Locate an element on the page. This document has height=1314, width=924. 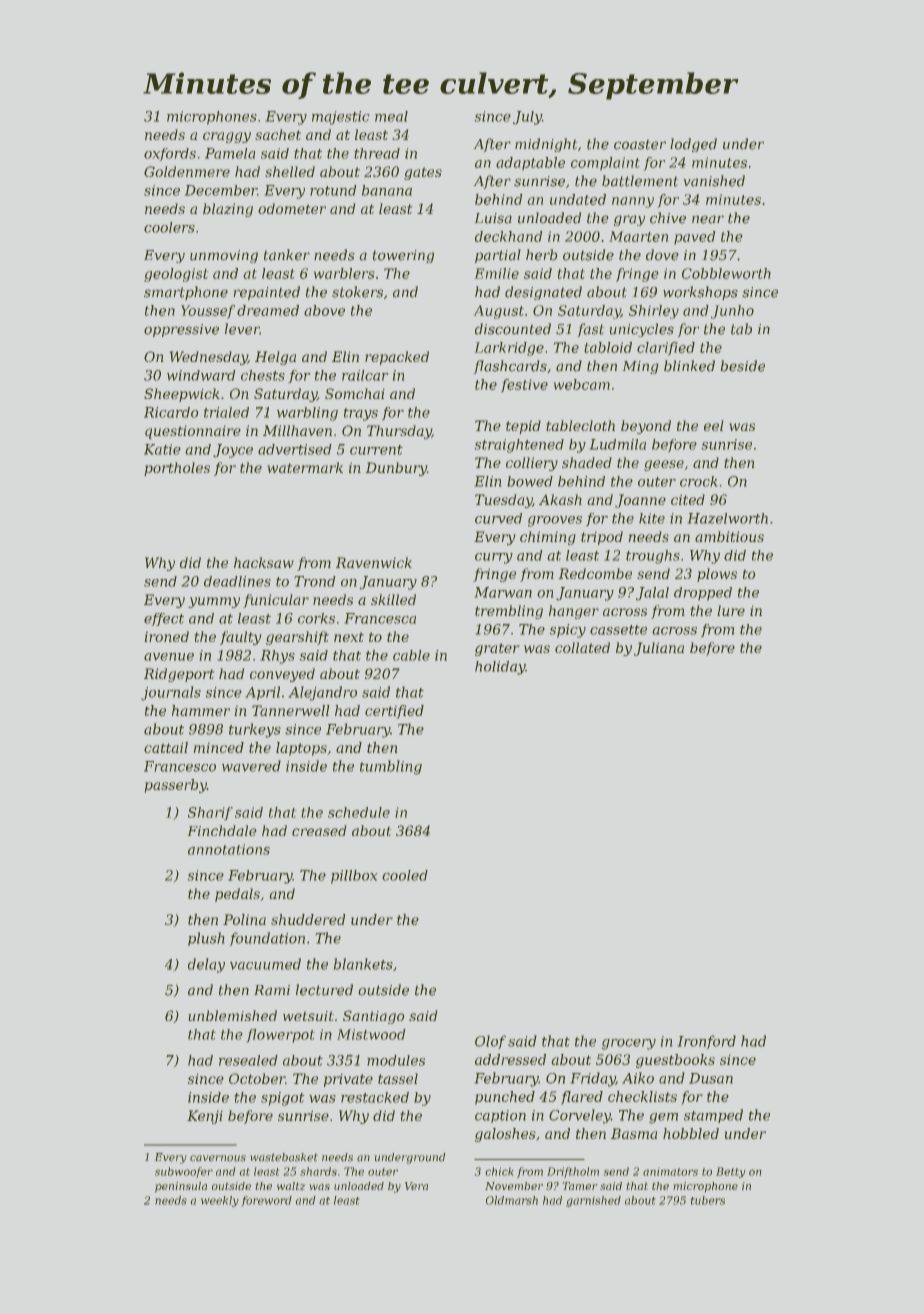
grocery is located at coordinates (628, 1044).
